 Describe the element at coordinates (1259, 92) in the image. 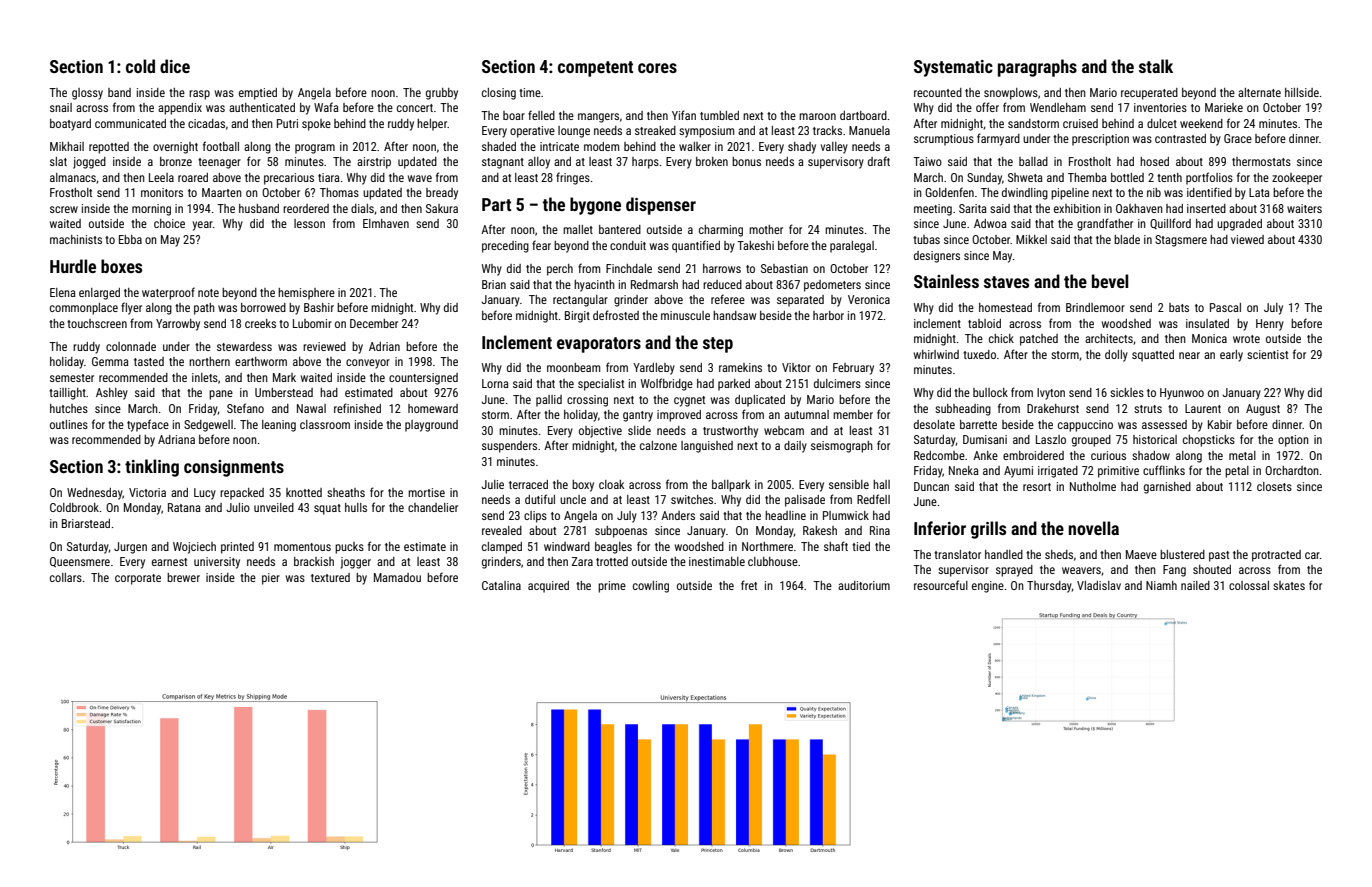

I see `alternate` at that location.
